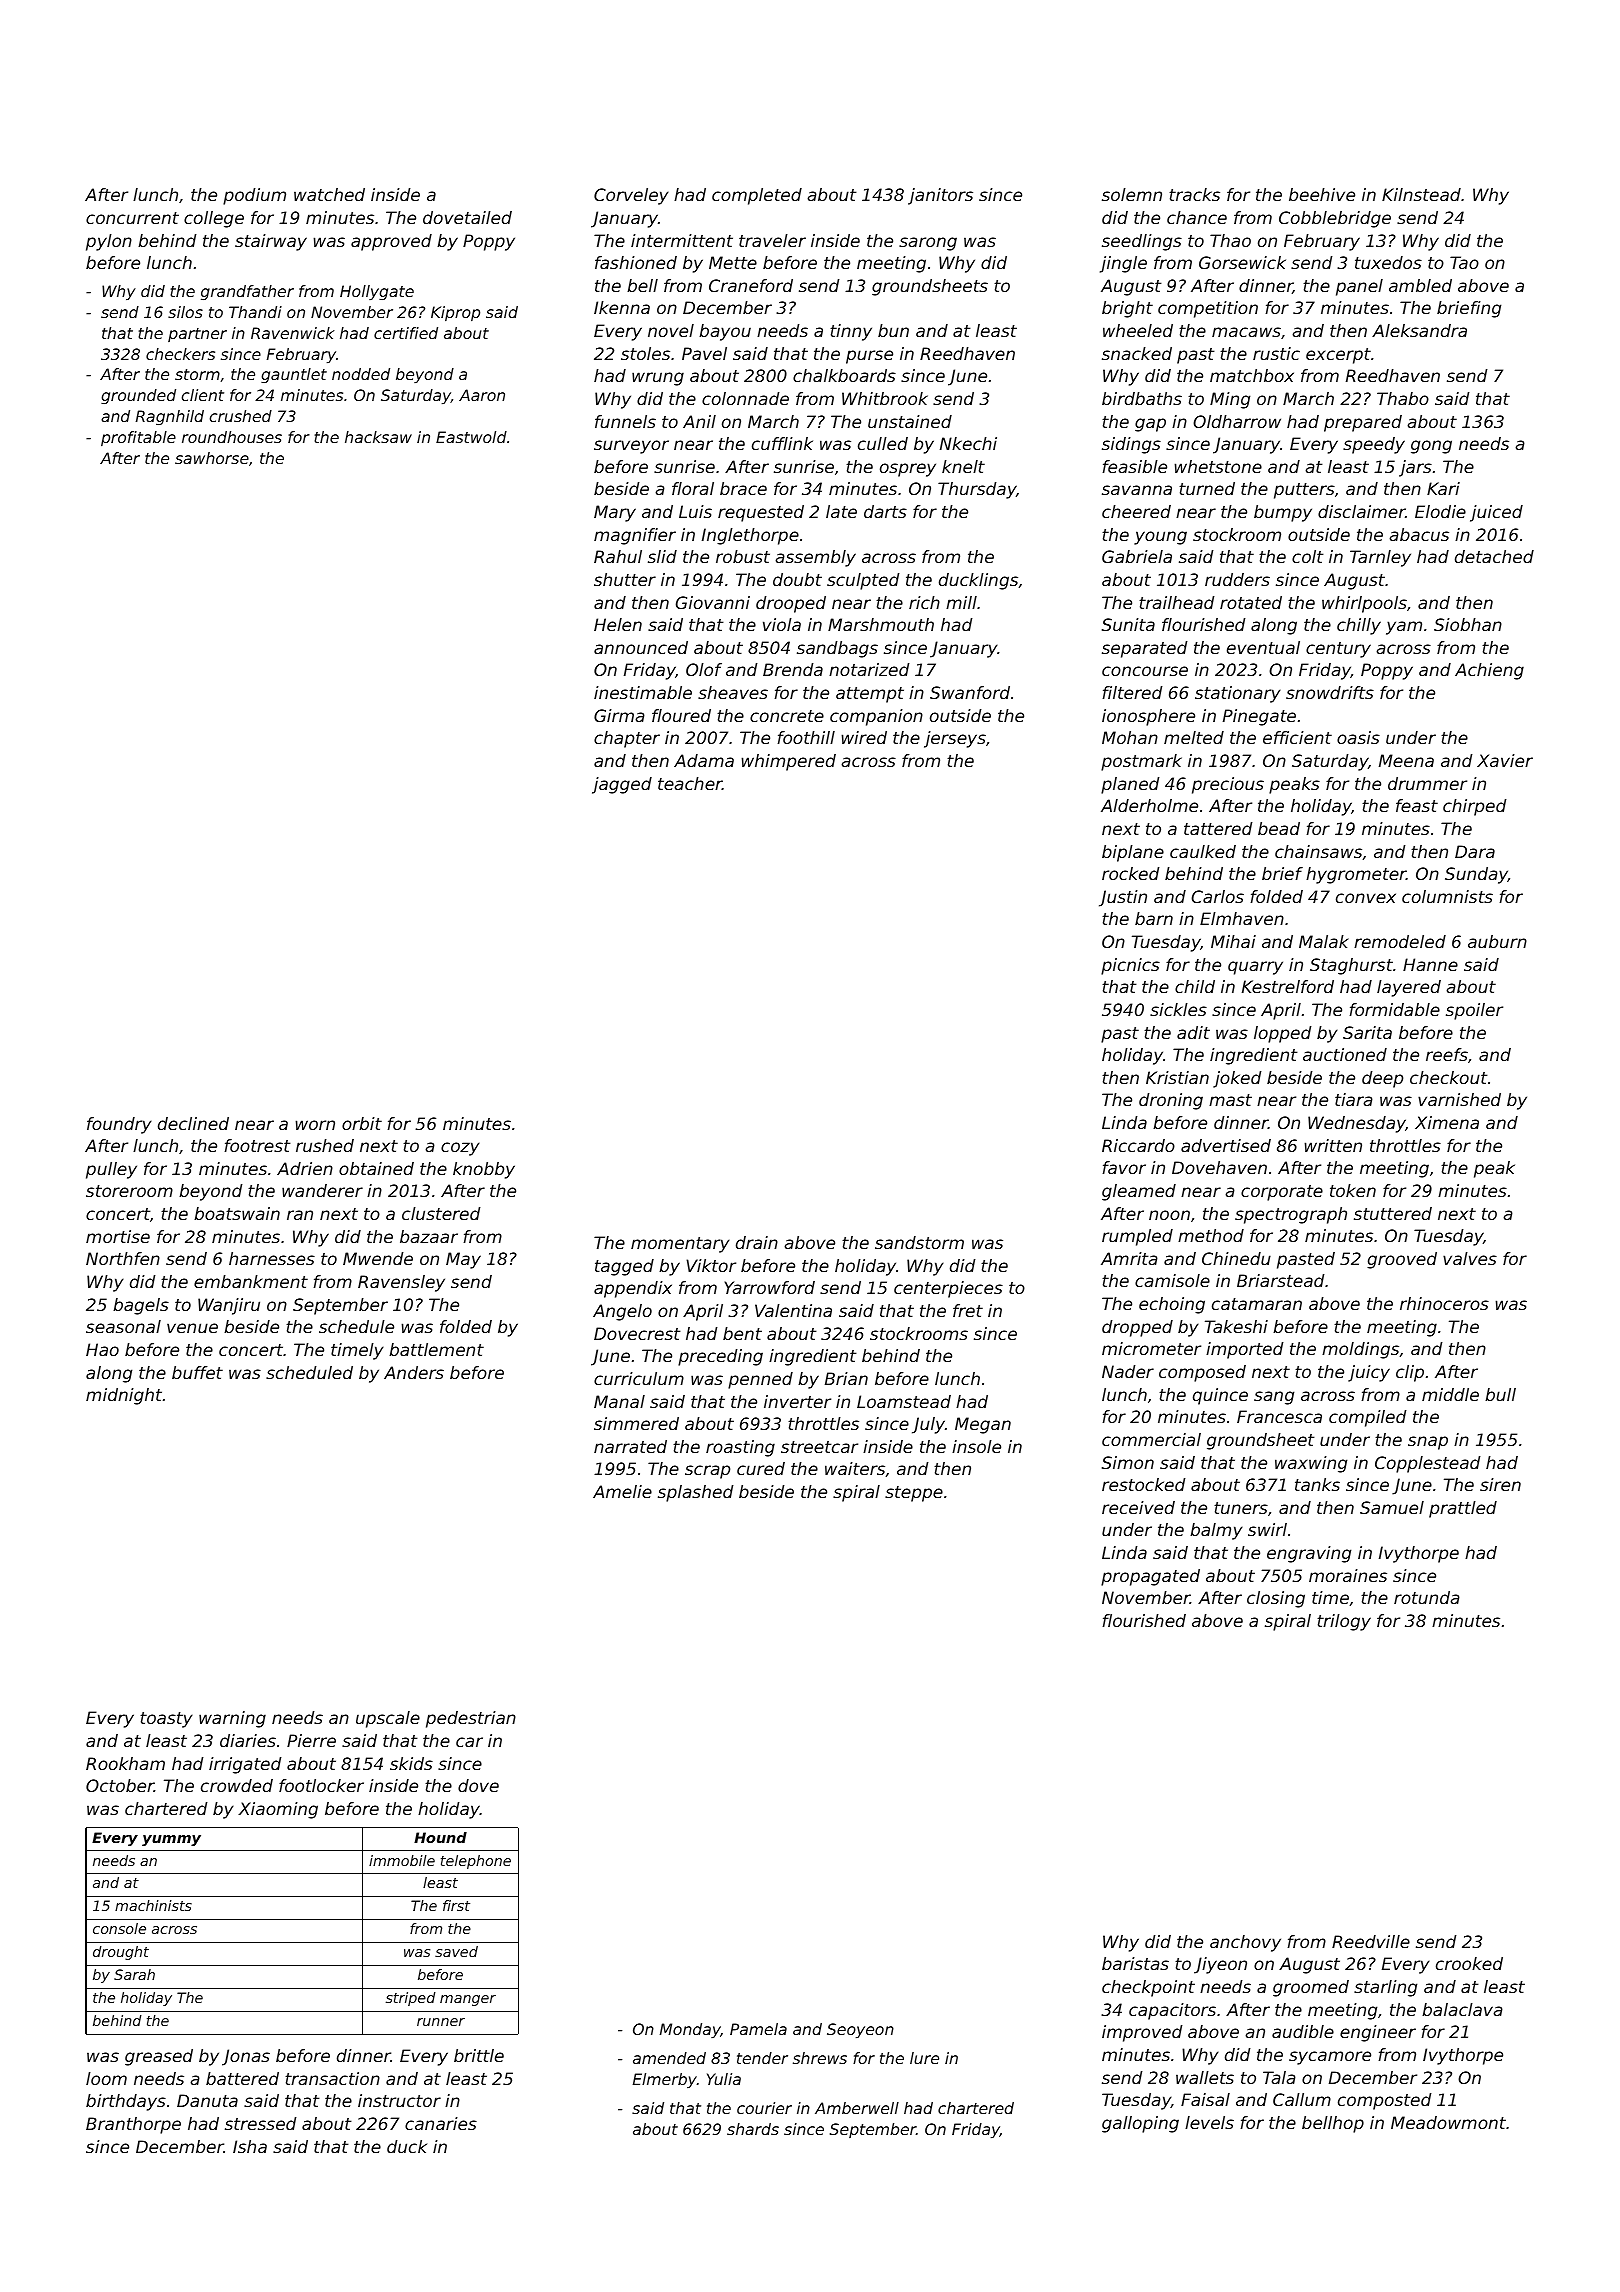  What do you see at coordinates (753, 2129) in the screenshot?
I see `shards` at bounding box center [753, 2129].
